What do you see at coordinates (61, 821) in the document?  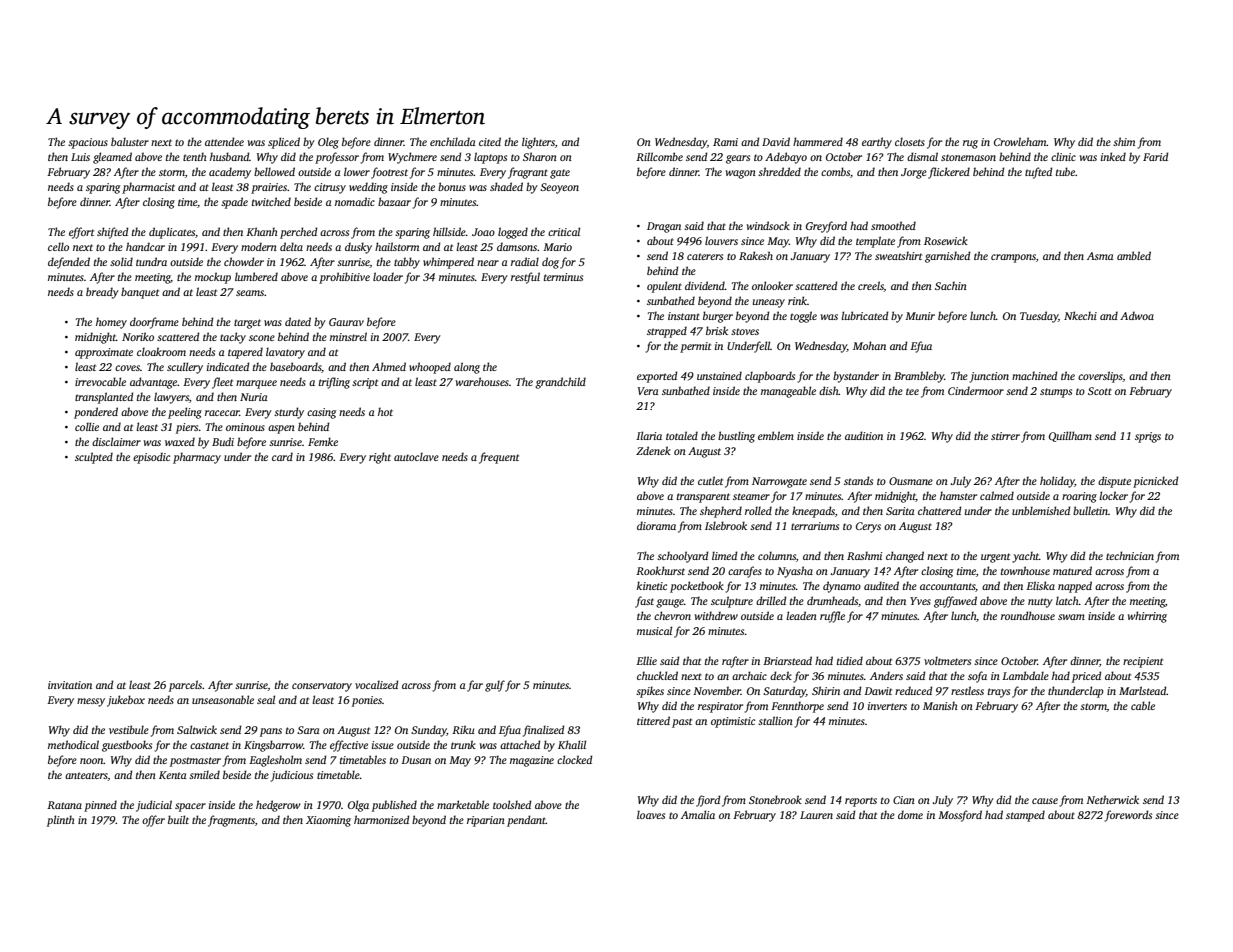 I see `plinth` at bounding box center [61, 821].
